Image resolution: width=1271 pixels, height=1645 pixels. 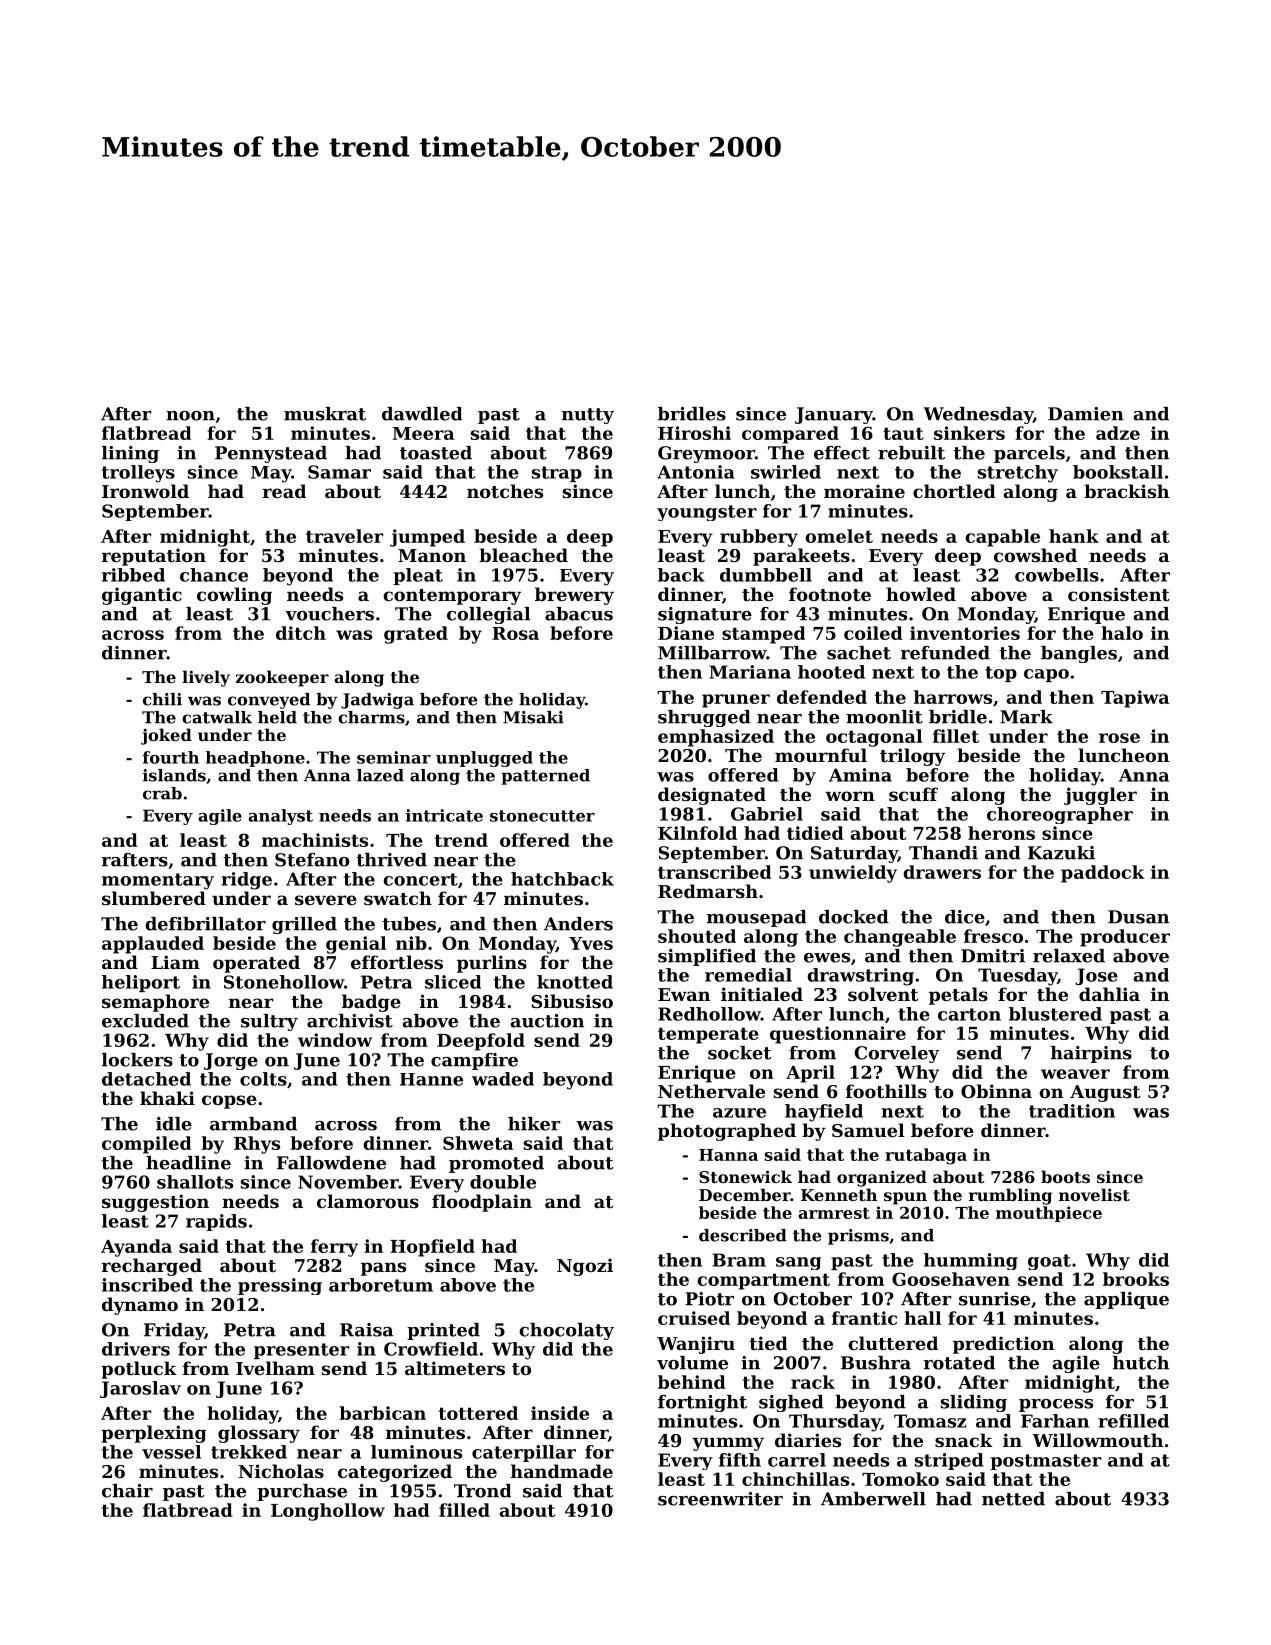 I want to click on inventories, so click(x=965, y=633).
